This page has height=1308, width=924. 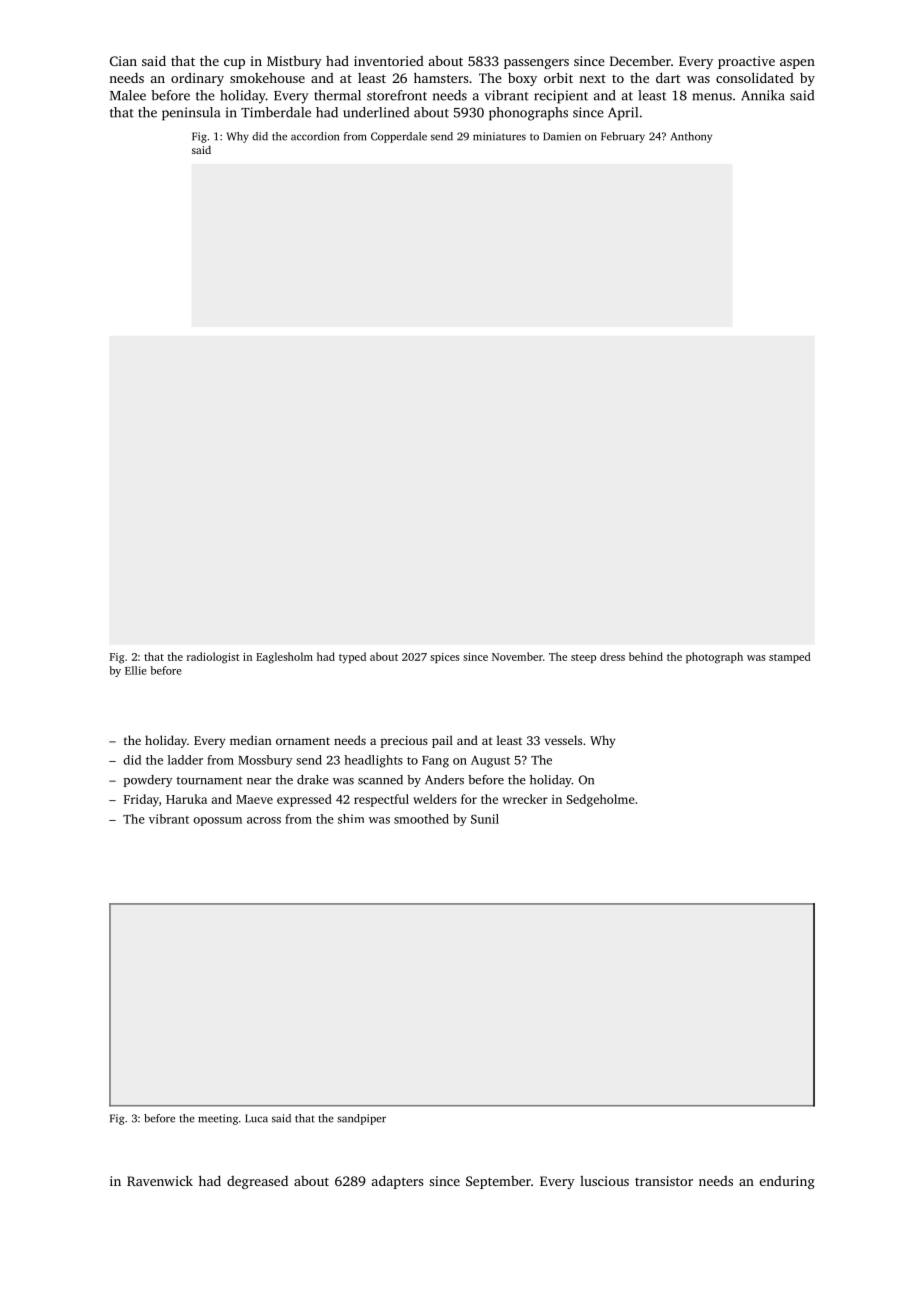 What do you see at coordinates (562, 136) in the page?
I see `Damien` at bounding box center [562, 136].
